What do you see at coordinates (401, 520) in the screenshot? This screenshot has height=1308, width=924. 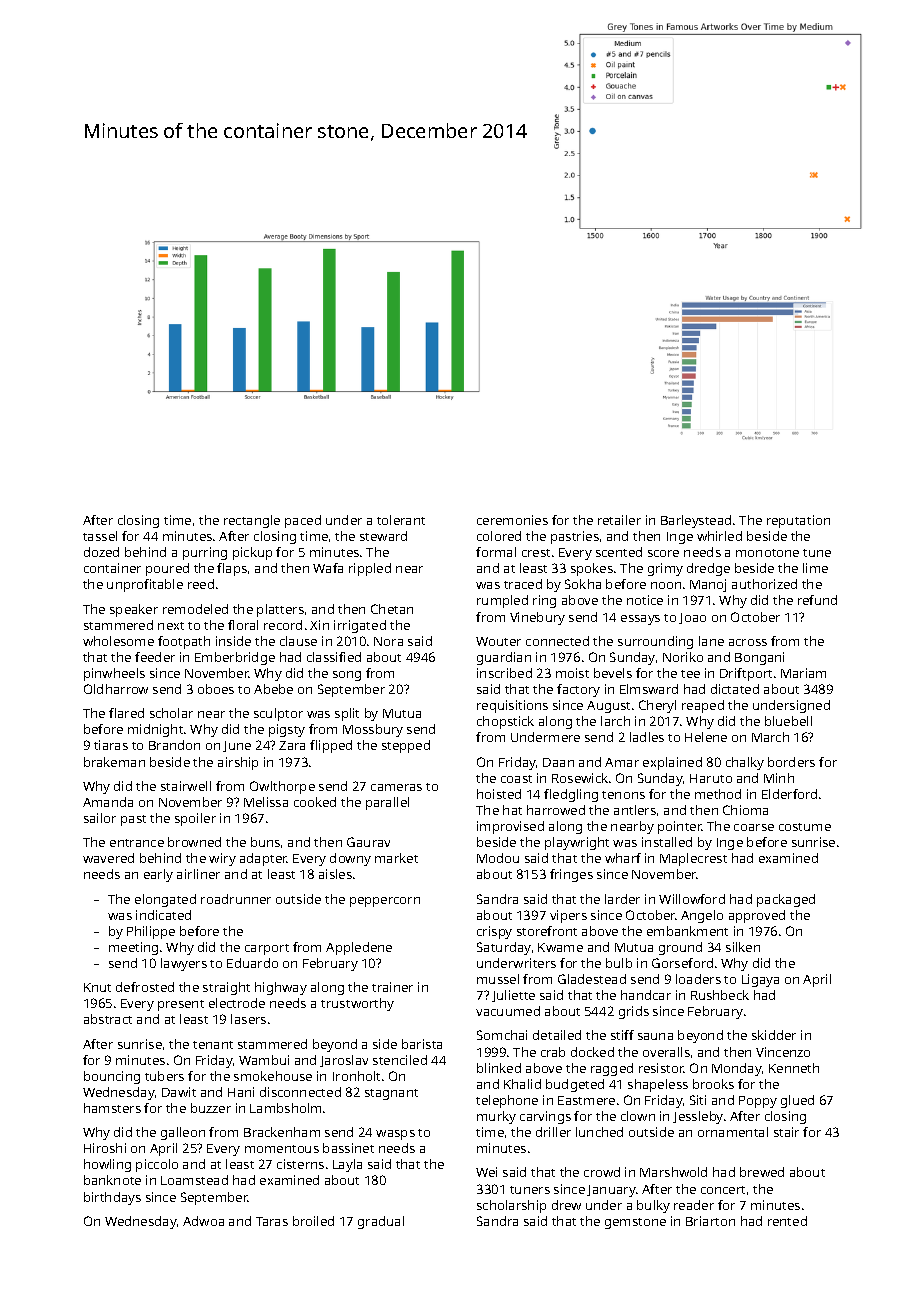 I see `tolerant` at bounding box center [401, 520].
